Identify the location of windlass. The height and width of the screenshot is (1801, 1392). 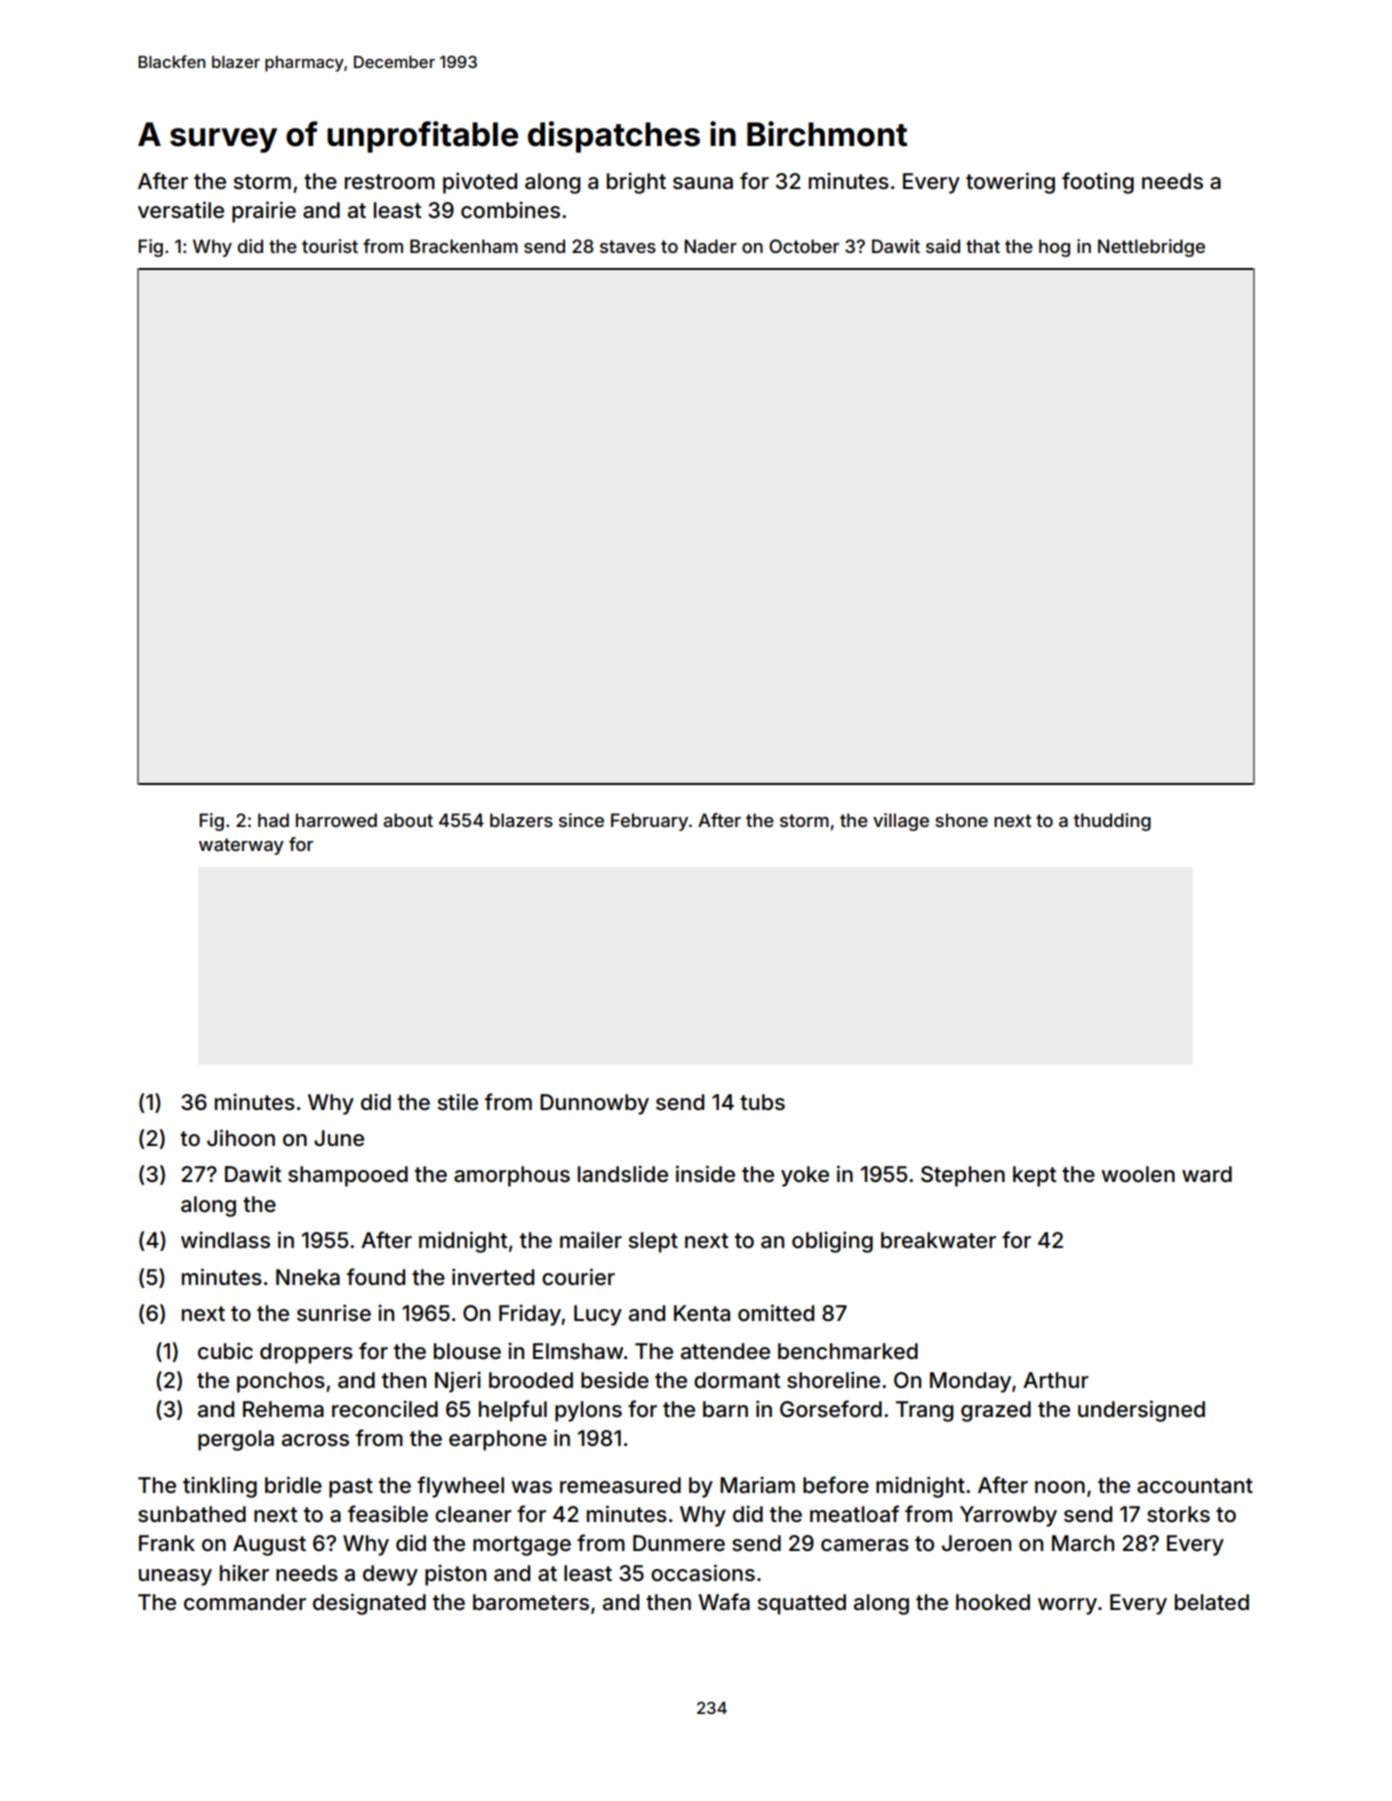
(225, 1240).
